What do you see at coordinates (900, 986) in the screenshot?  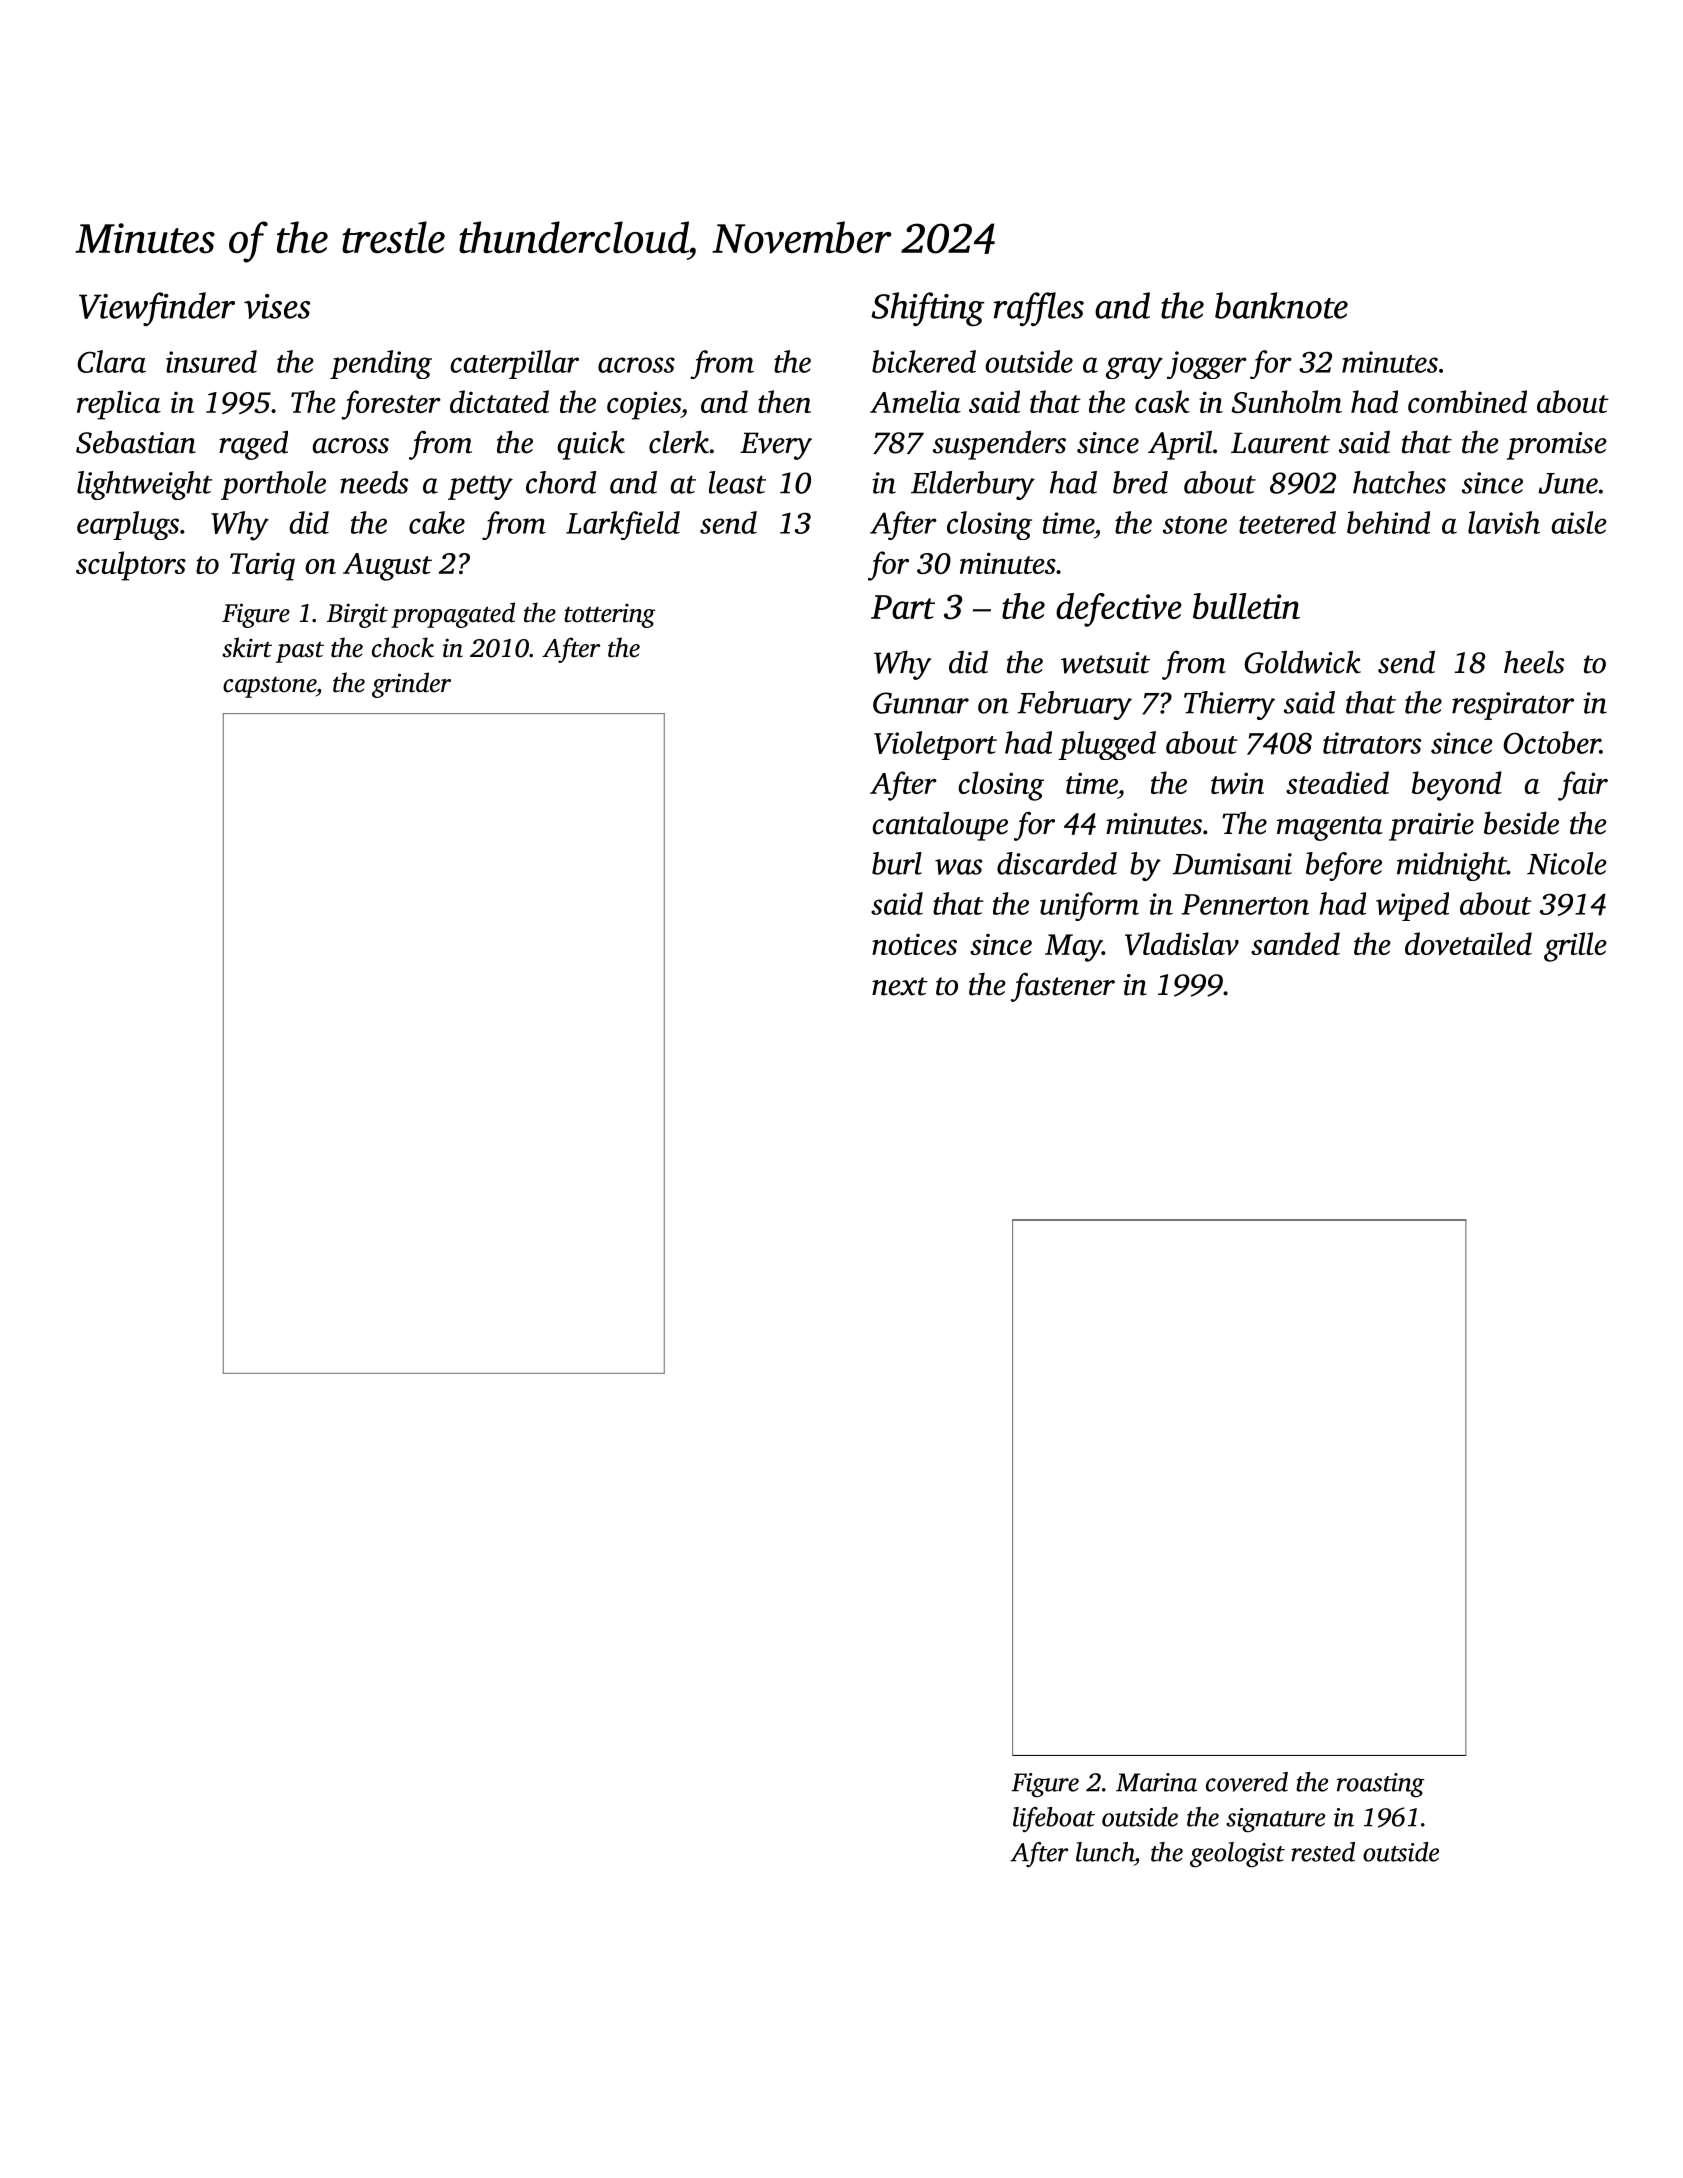 I see `next` at bounding box center [900, 986].
